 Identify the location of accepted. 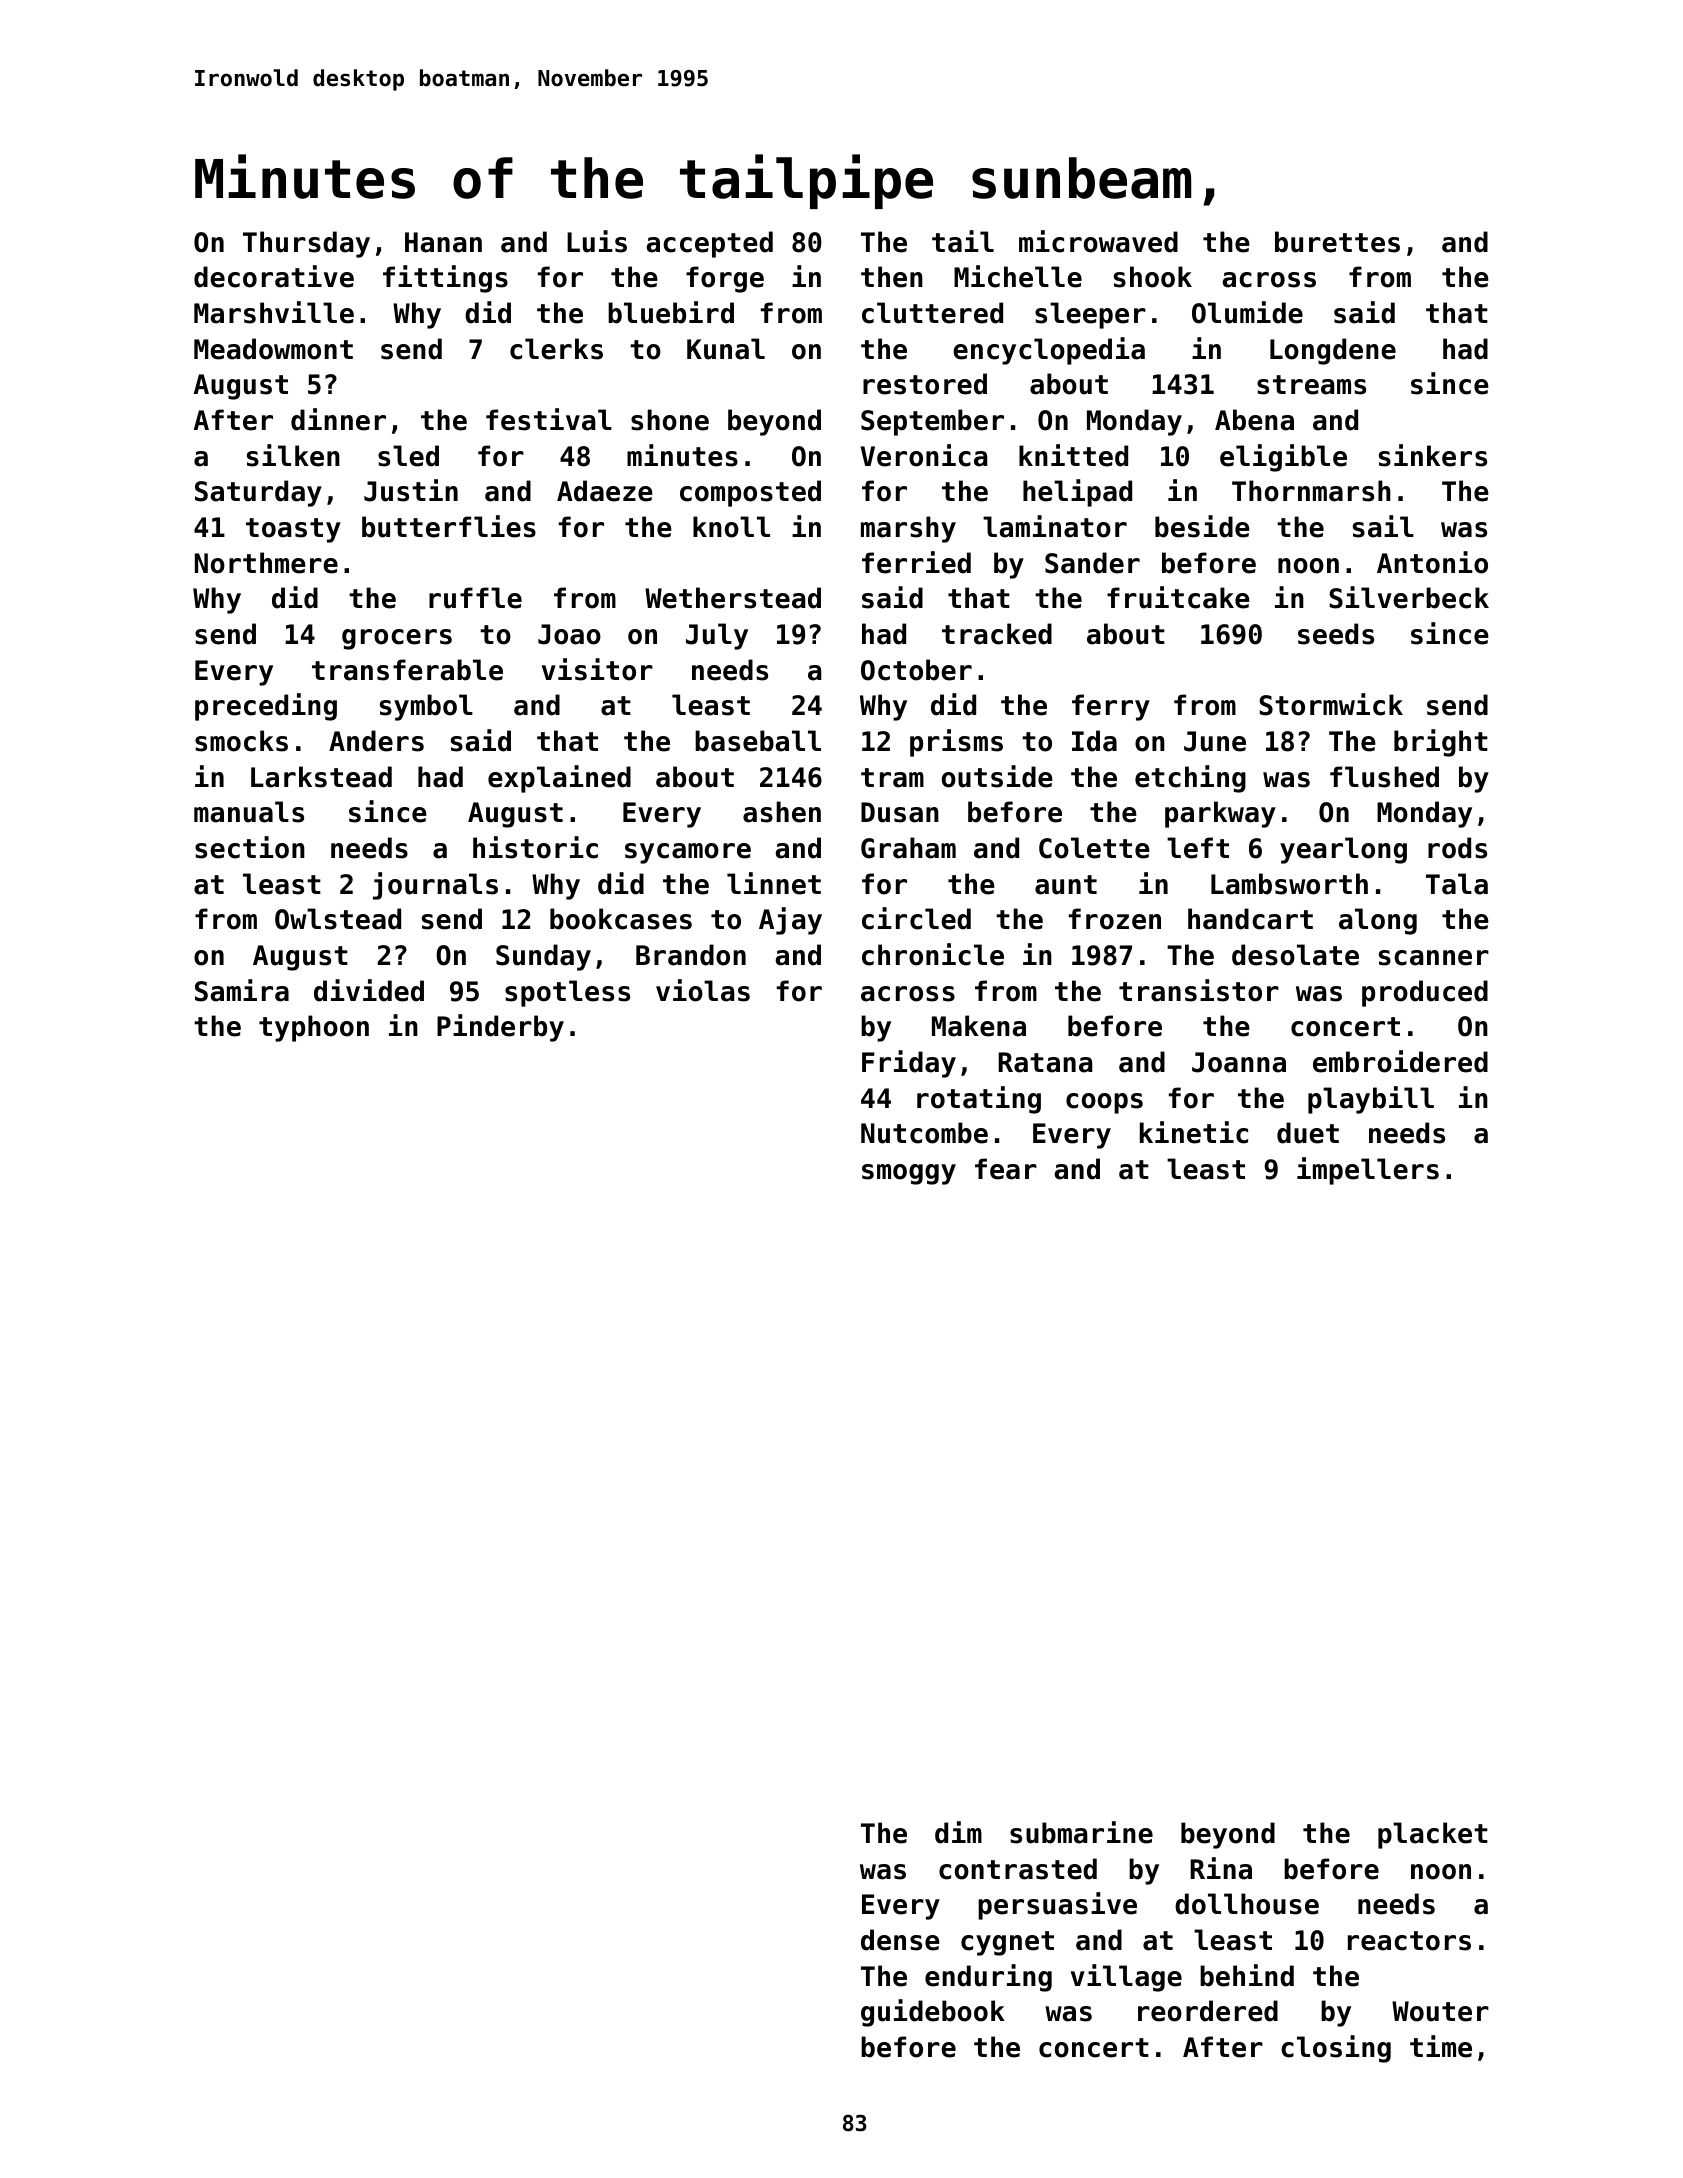
(709, 244).
